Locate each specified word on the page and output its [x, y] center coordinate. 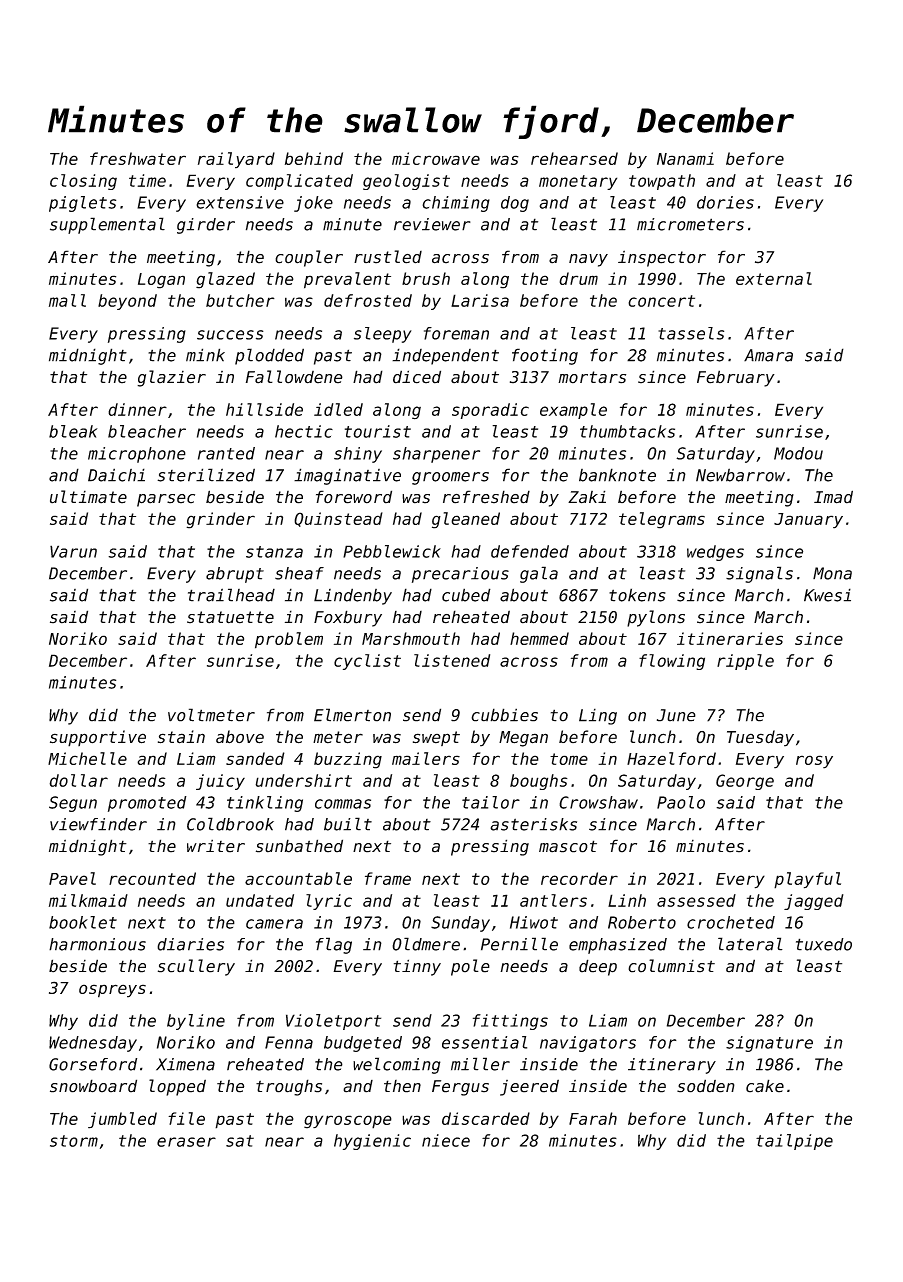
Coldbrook [230, 824]
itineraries [730, 638]
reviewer [432, 224]
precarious [460, 575]
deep [598, 967]
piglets [82, 204]
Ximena [185, 1064]
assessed [696, 900]
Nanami [685, 158]
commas [343, 804]
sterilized [206, 475]
